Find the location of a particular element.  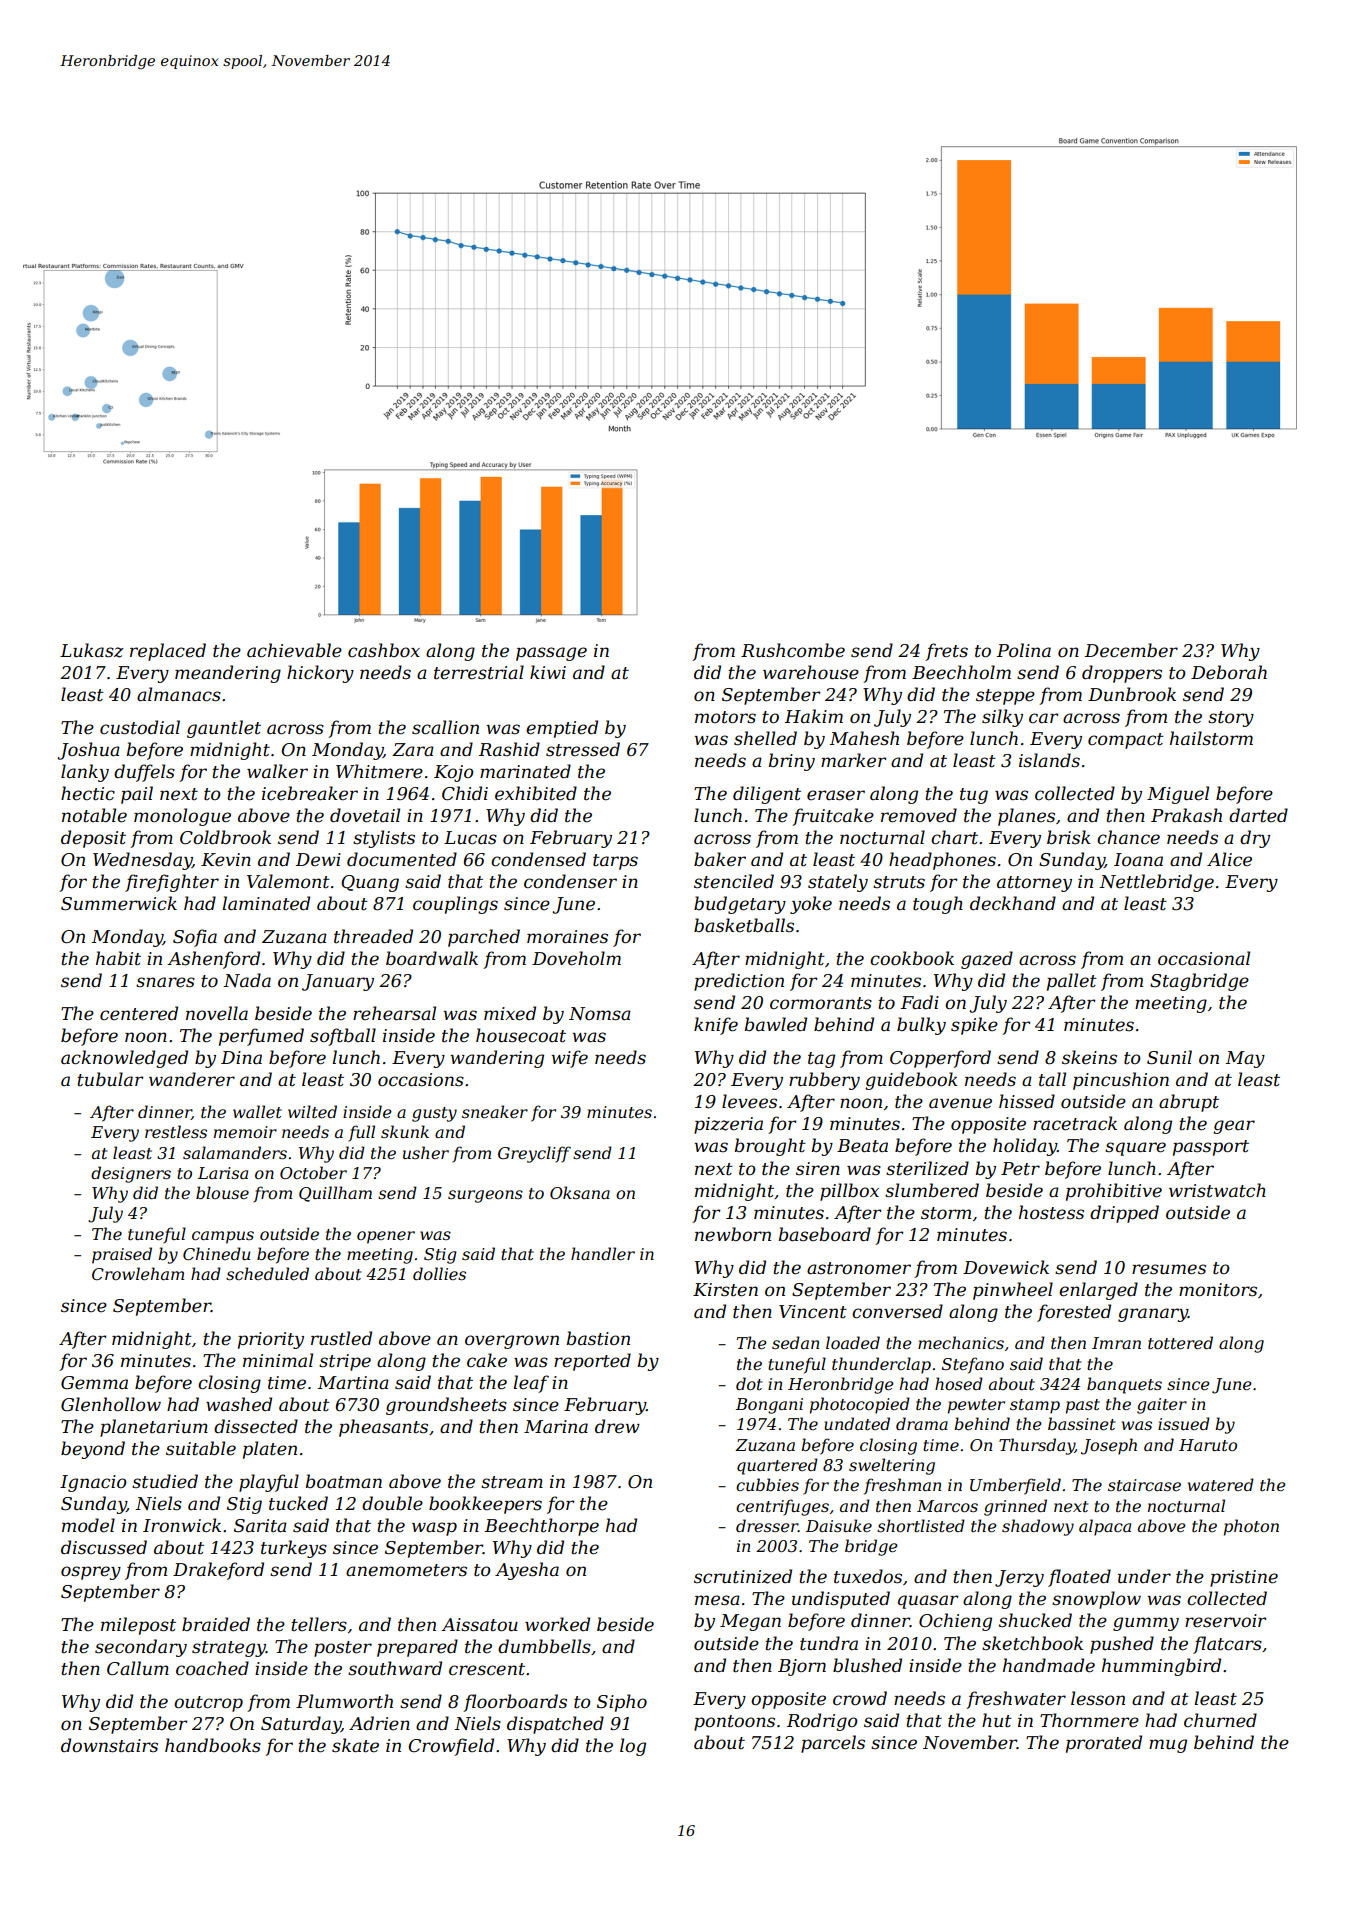

achievable is located at coordinates (294, 650).
